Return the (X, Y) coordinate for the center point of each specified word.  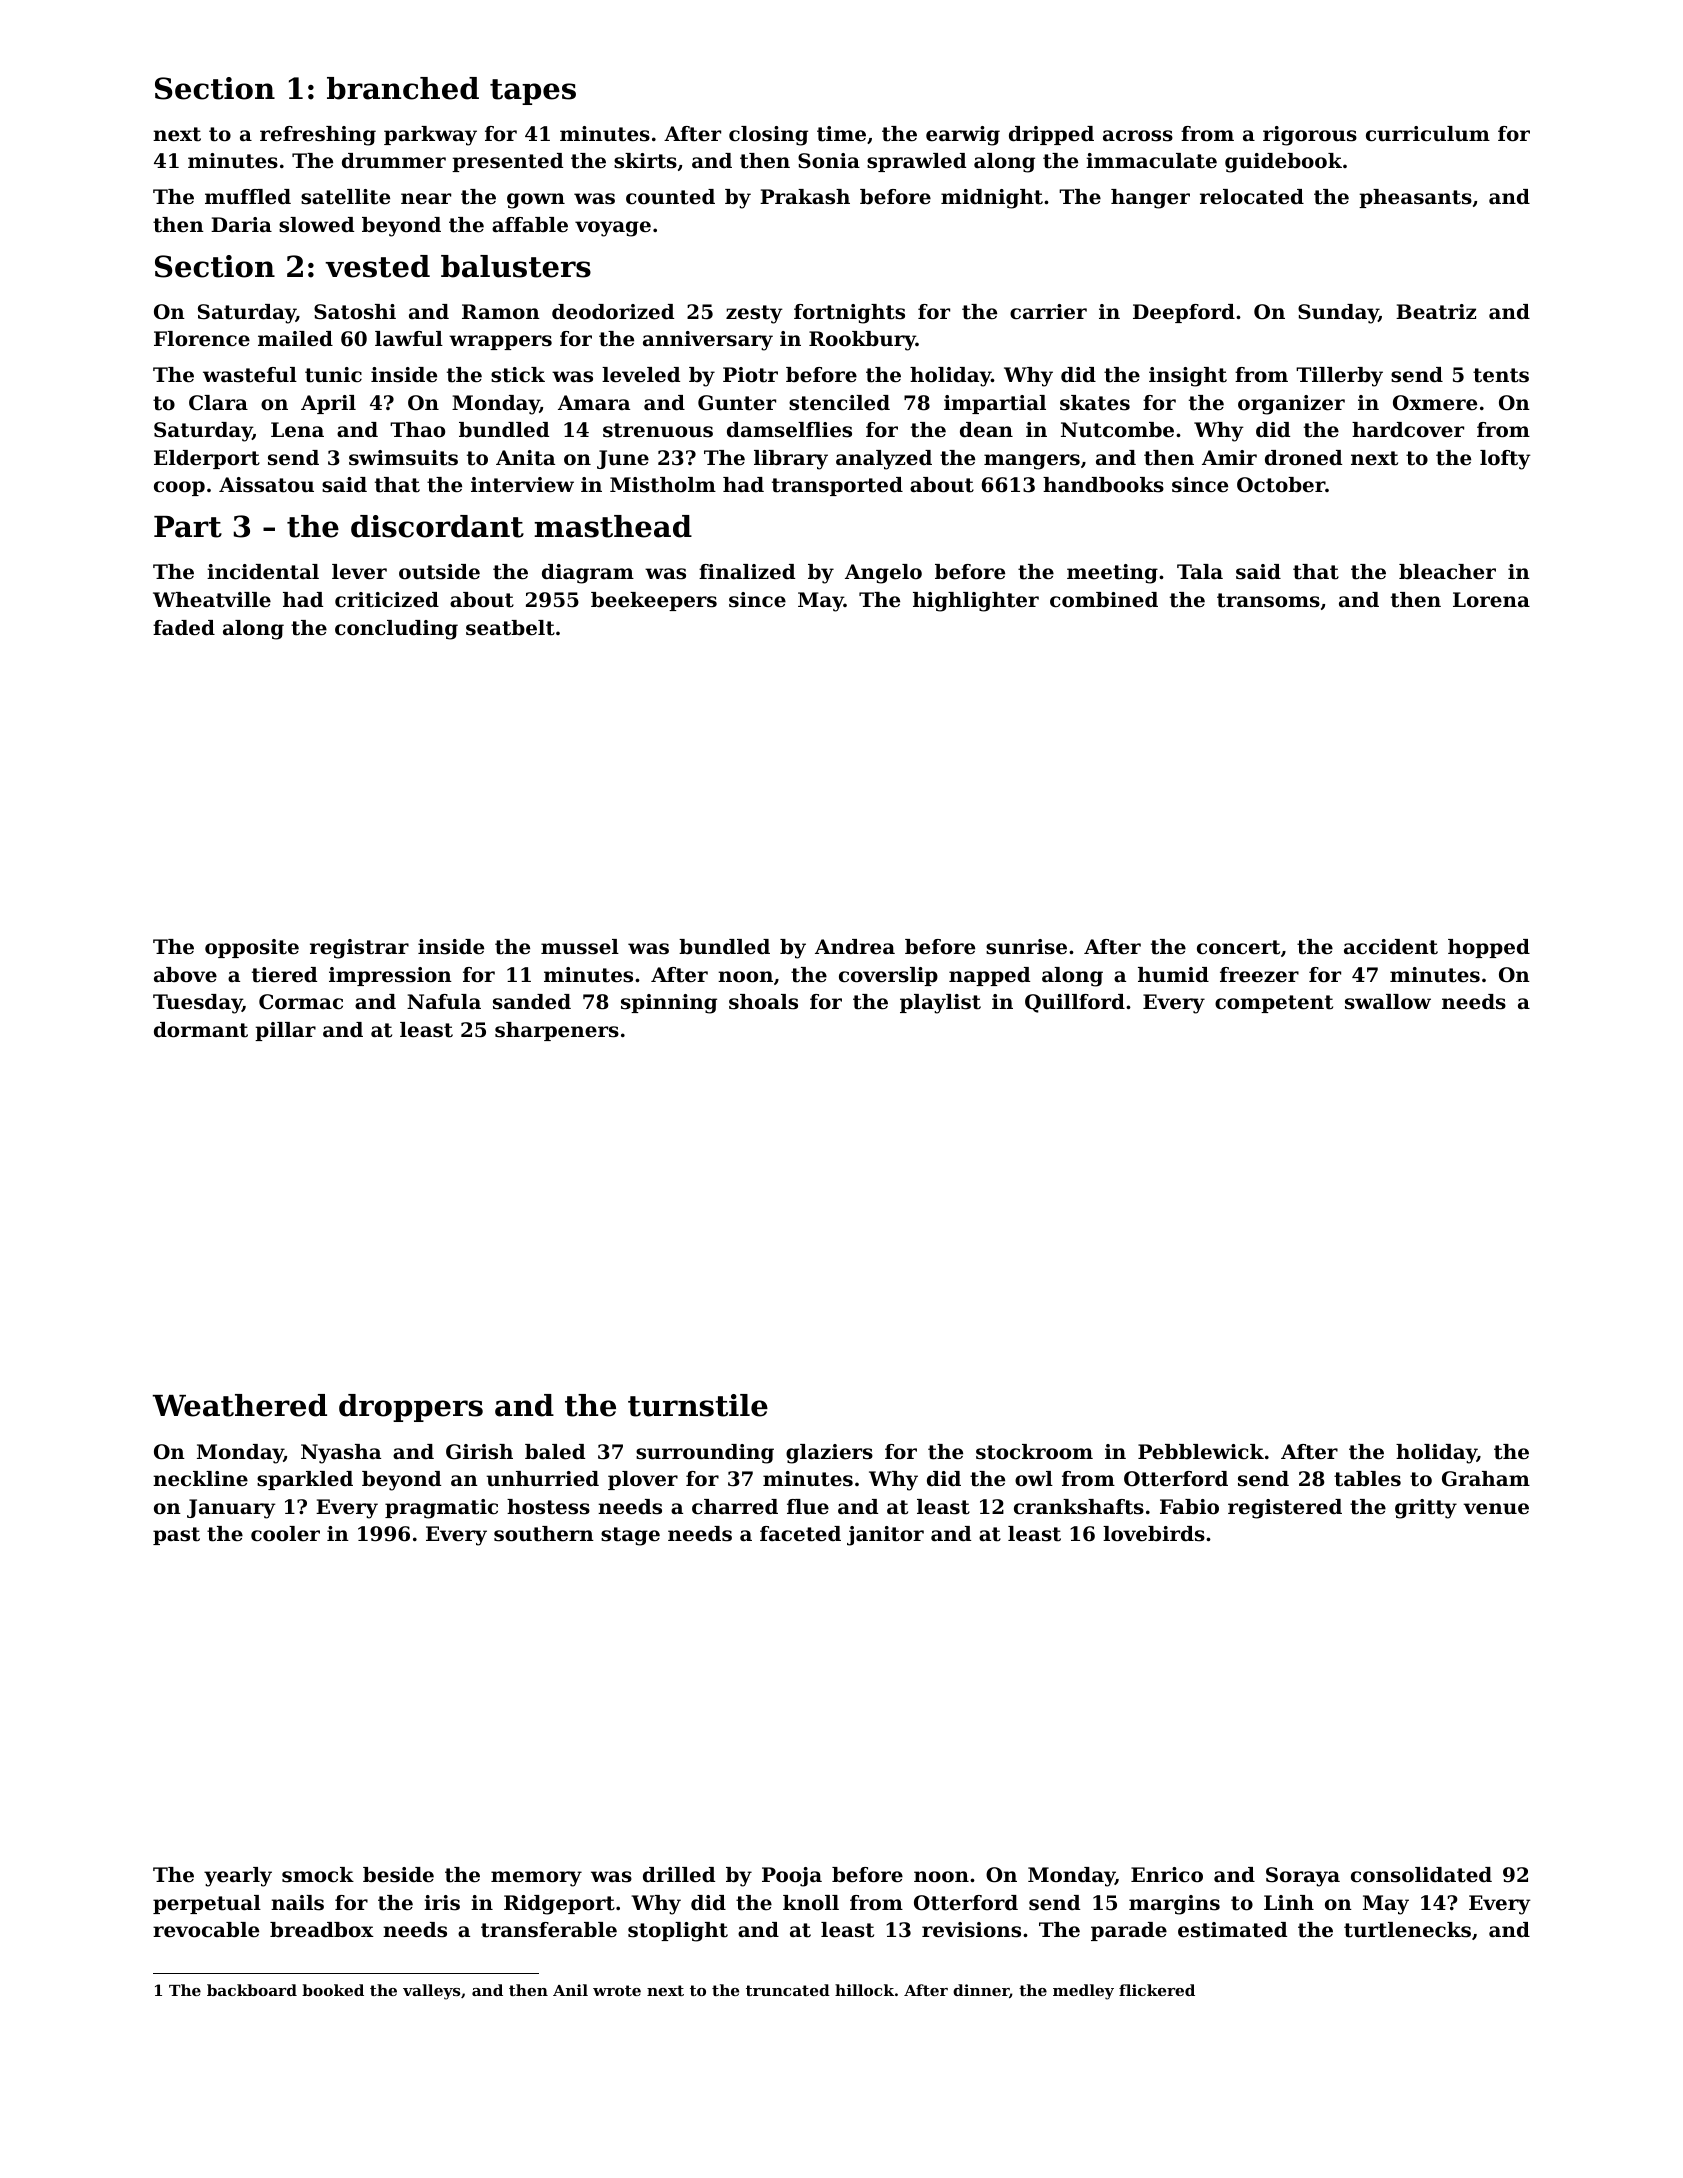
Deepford (1184, 313)
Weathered (239, 1405)
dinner (981, 1990)
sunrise (1026, 947)
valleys (431, 1992)
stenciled (839, 403)
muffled (248, 197)
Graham (1486, 1479)
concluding (396, 630)
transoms (1268, 600)
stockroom (1034, 1452)
